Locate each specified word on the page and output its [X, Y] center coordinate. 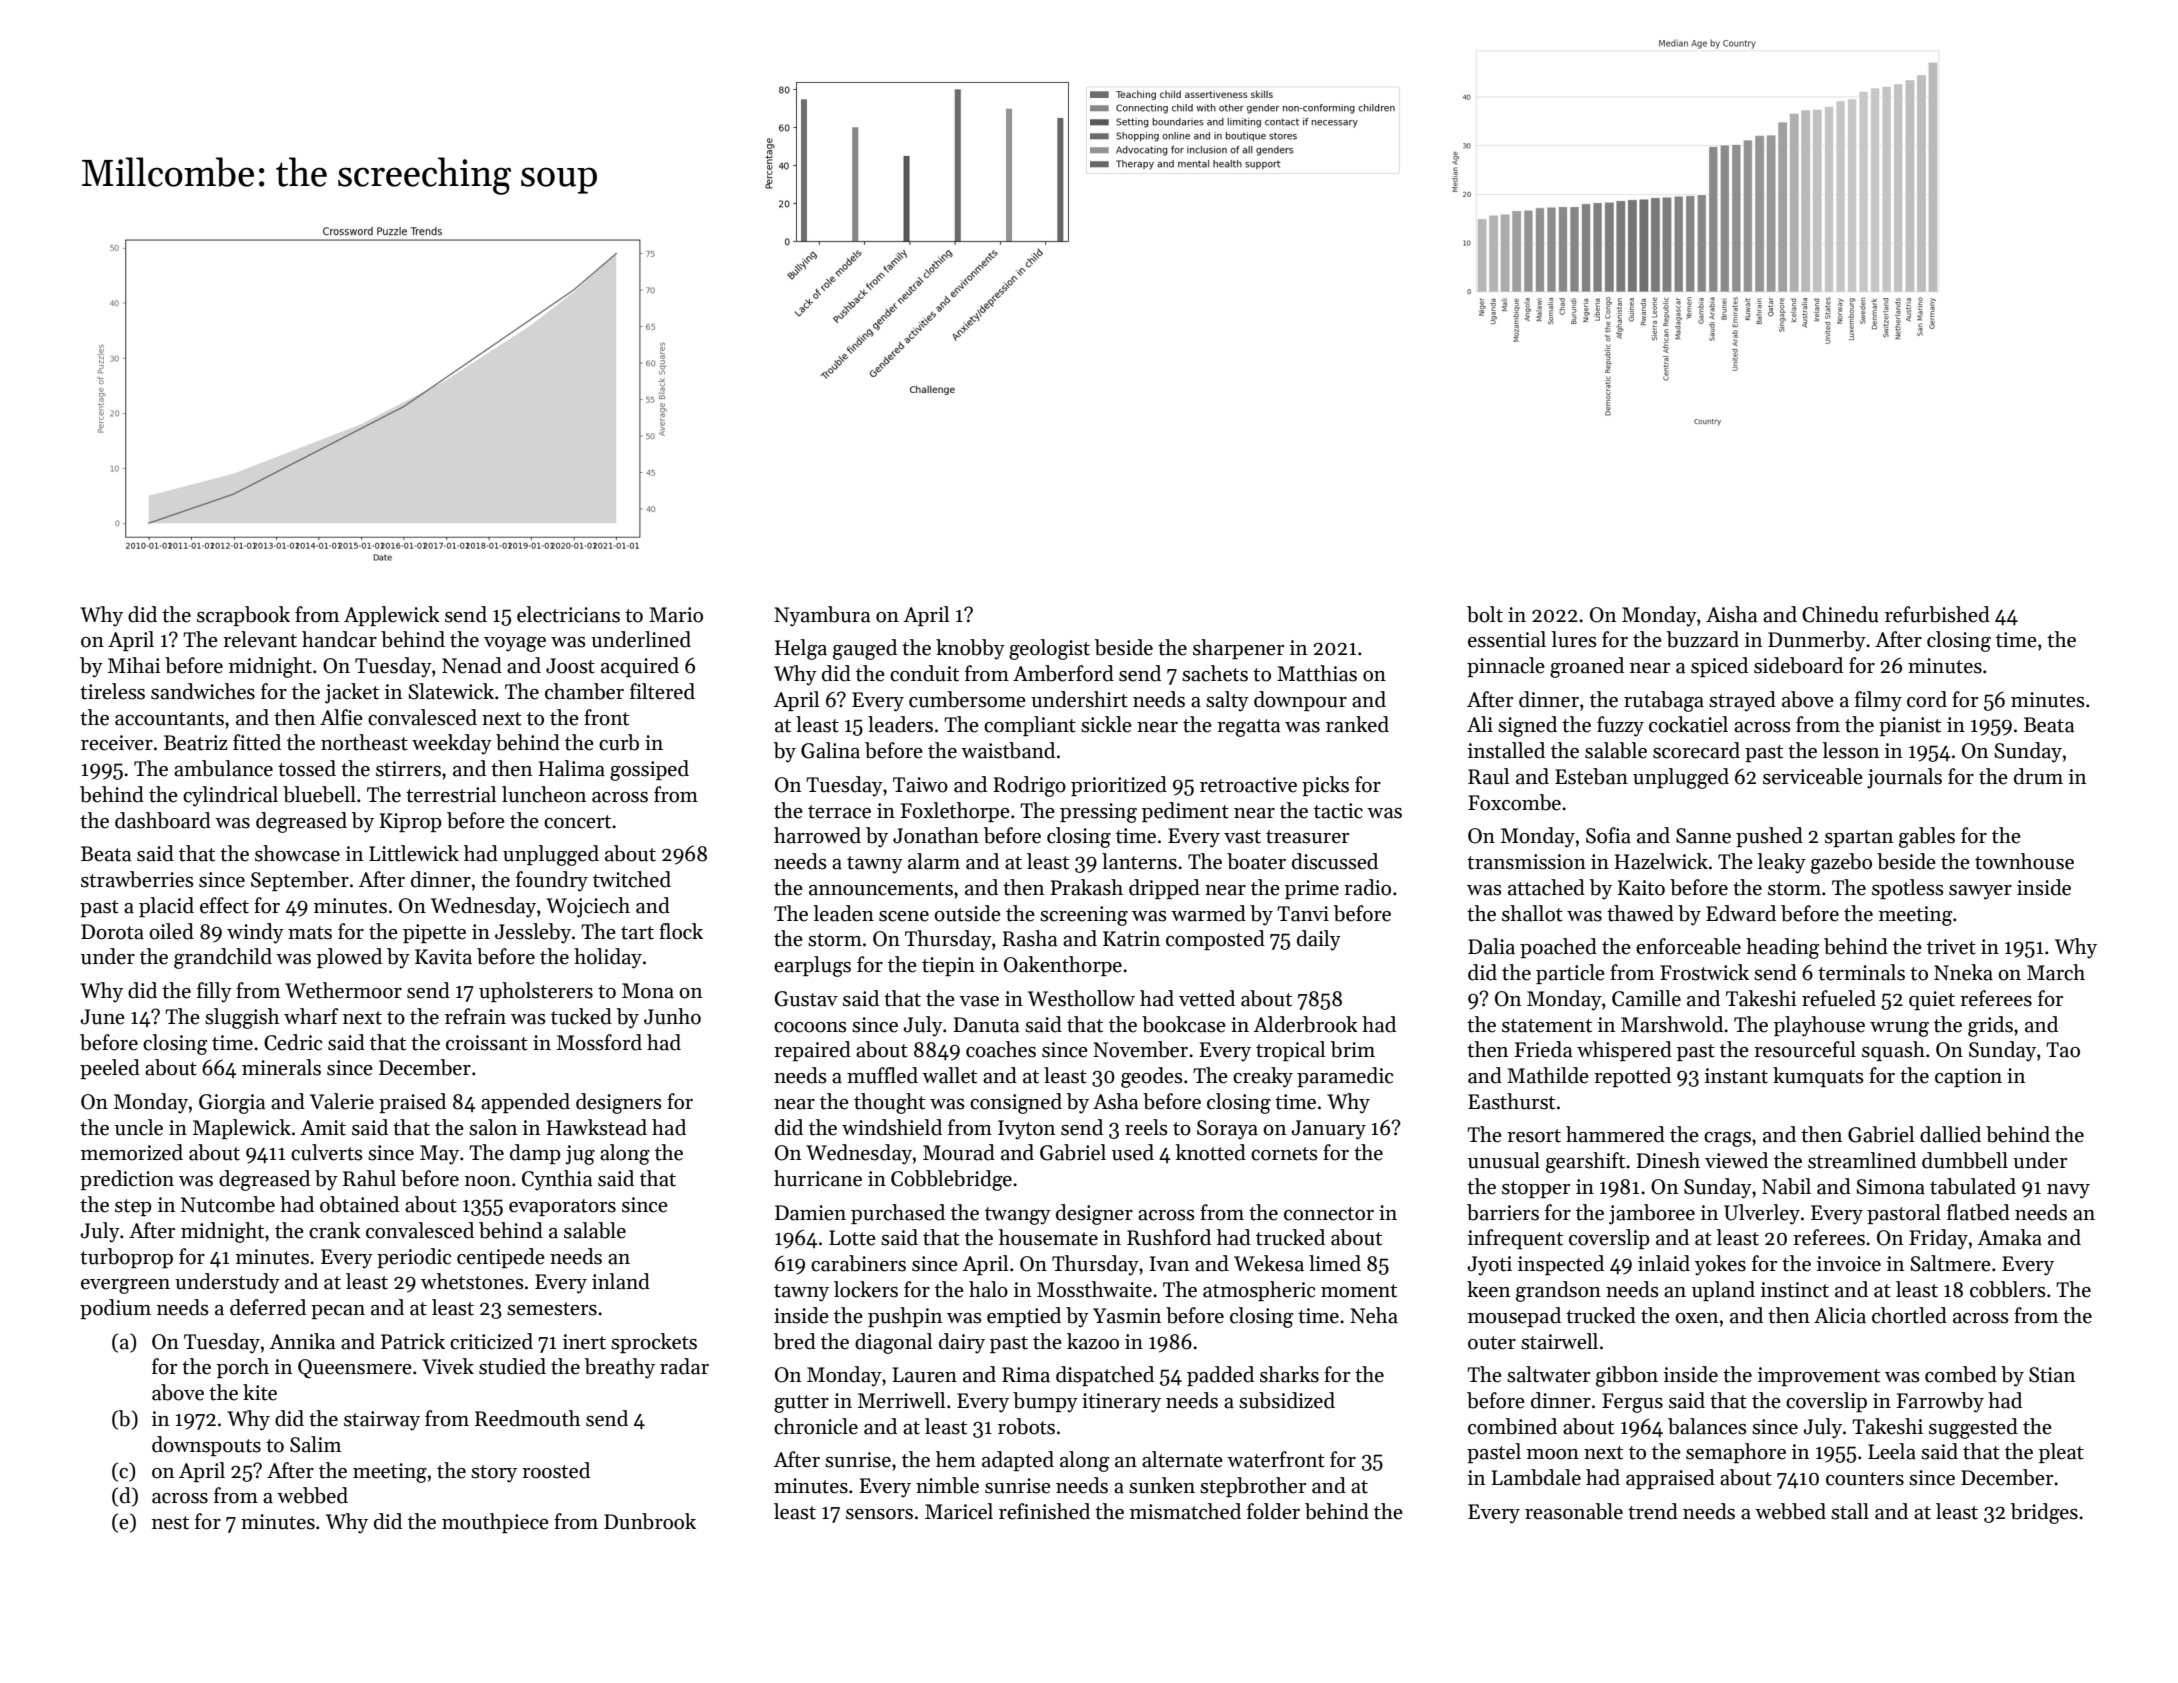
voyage [515, 644]
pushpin [905, 1317]
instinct [1795, 1290]
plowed [349, 958]
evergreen [125, 1286]
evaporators [562, 1207]
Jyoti [1489, 1266]
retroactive [1248, 785]
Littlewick [414, 853]
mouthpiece [495, 1523]
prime [1312, 889]
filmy [1878, 701]
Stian [2052, 1375]
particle [1570, 974]
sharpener [1238, 649]
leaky [1781, 863]
